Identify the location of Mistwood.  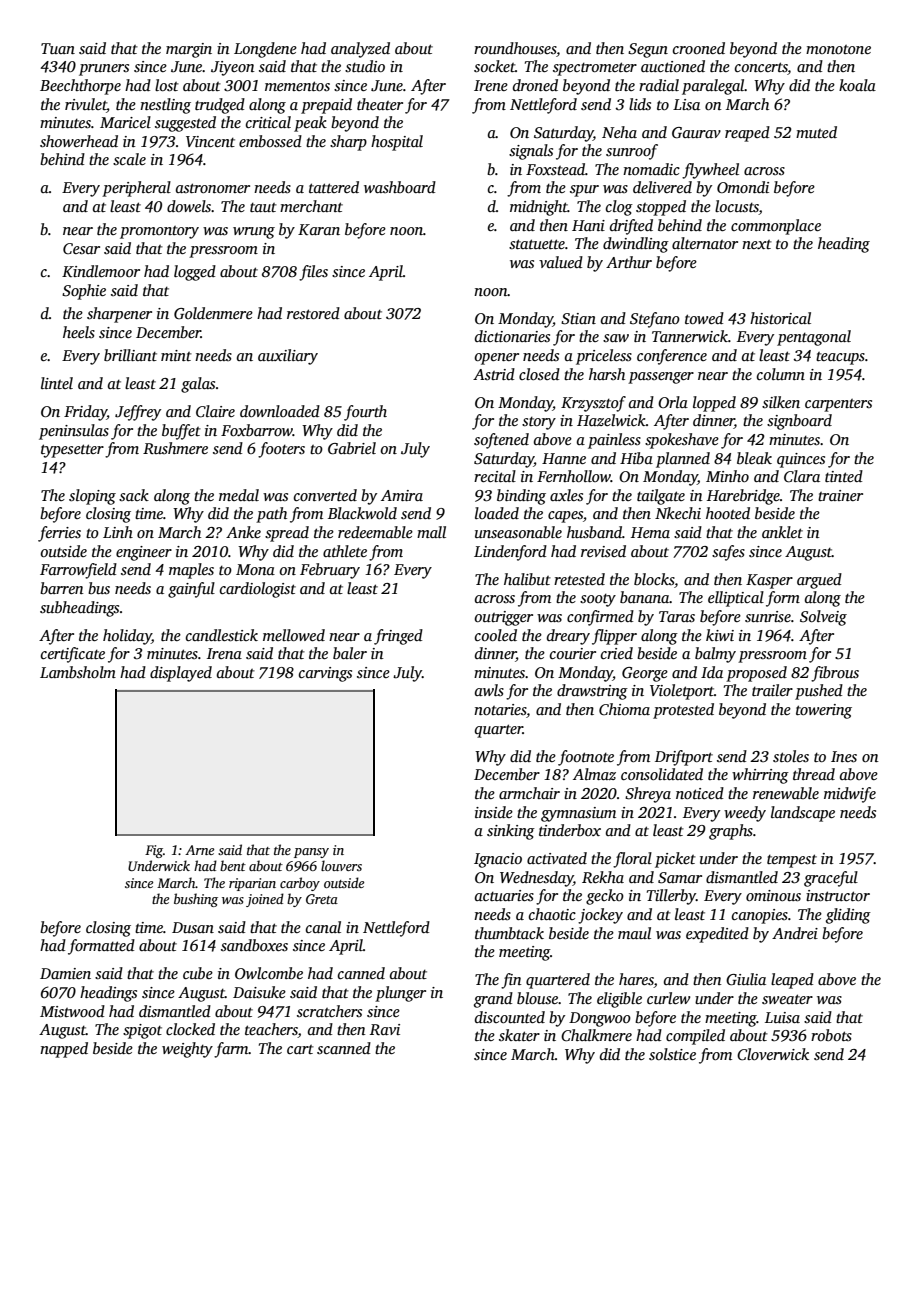
(72, 1011).
